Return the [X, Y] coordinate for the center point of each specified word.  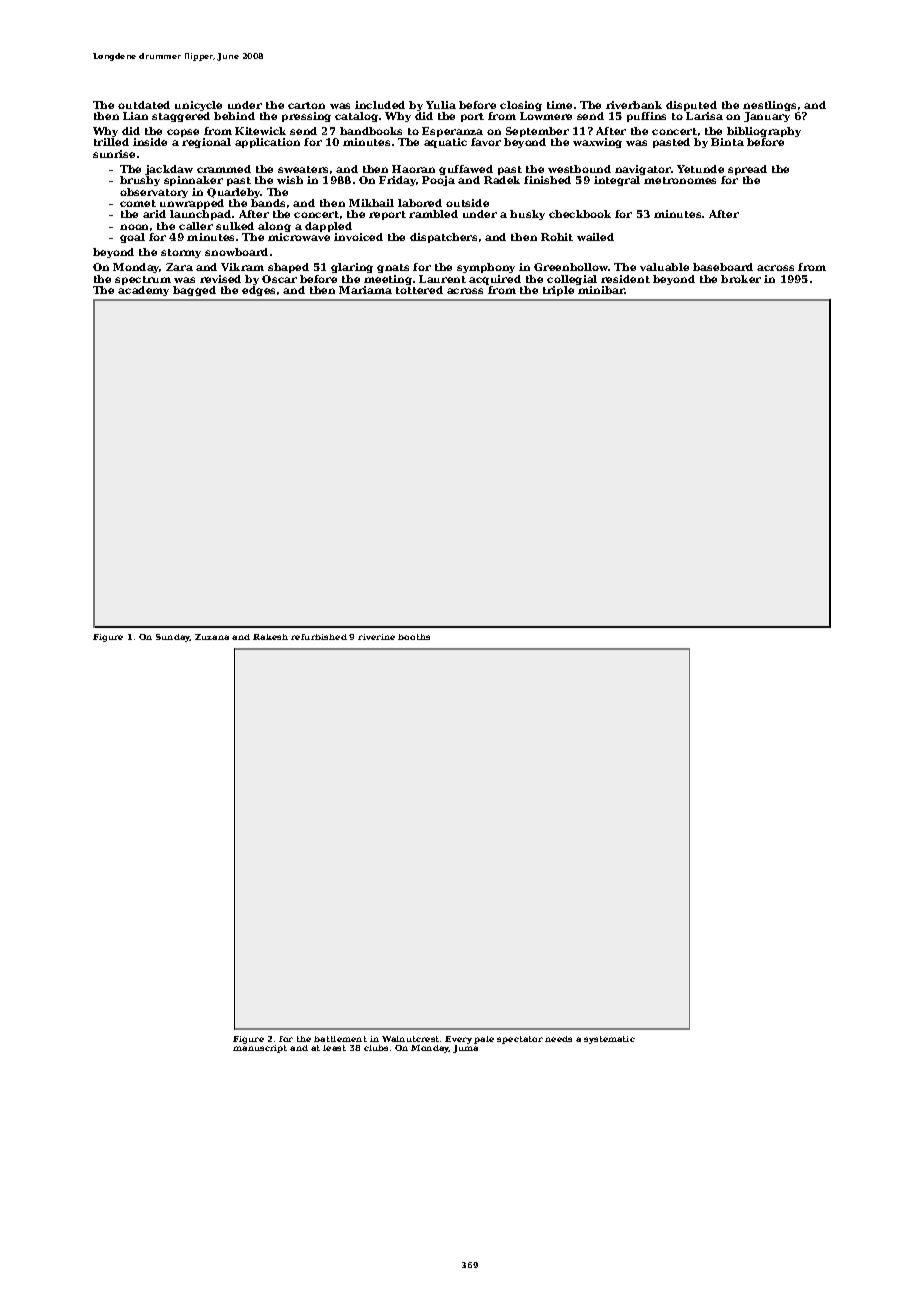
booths [414, 637]
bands [268, 203]
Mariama [365, 290]
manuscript [260, 1049]
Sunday [173, 638]
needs [558, 1039]
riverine [376, 637]
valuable [664, 267]
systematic [609, 1040]
